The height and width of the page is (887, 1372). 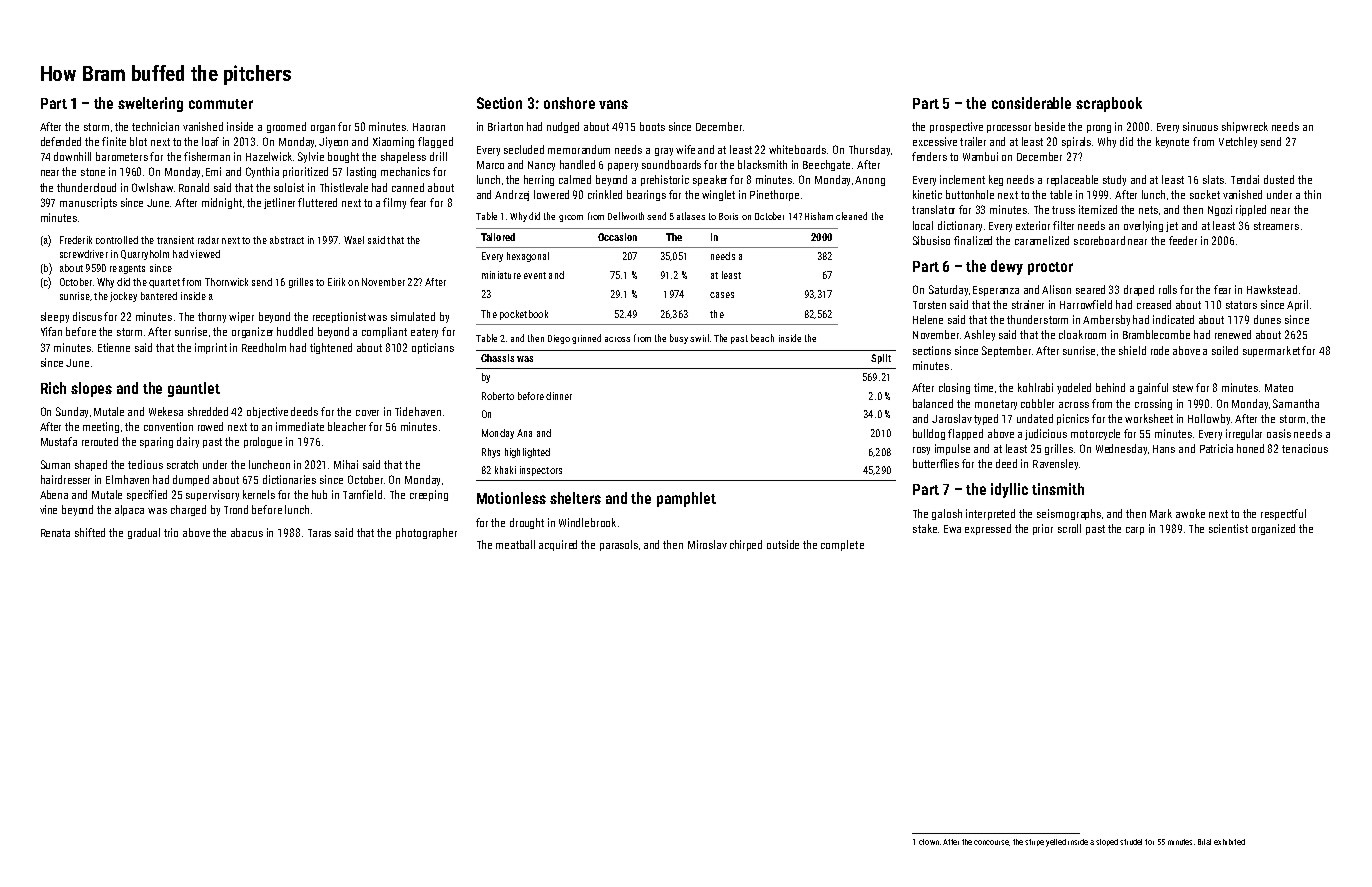 What do you see at coordinates (952, 449) in the page?
I see `impulse` at bounding box center [952, 449].
